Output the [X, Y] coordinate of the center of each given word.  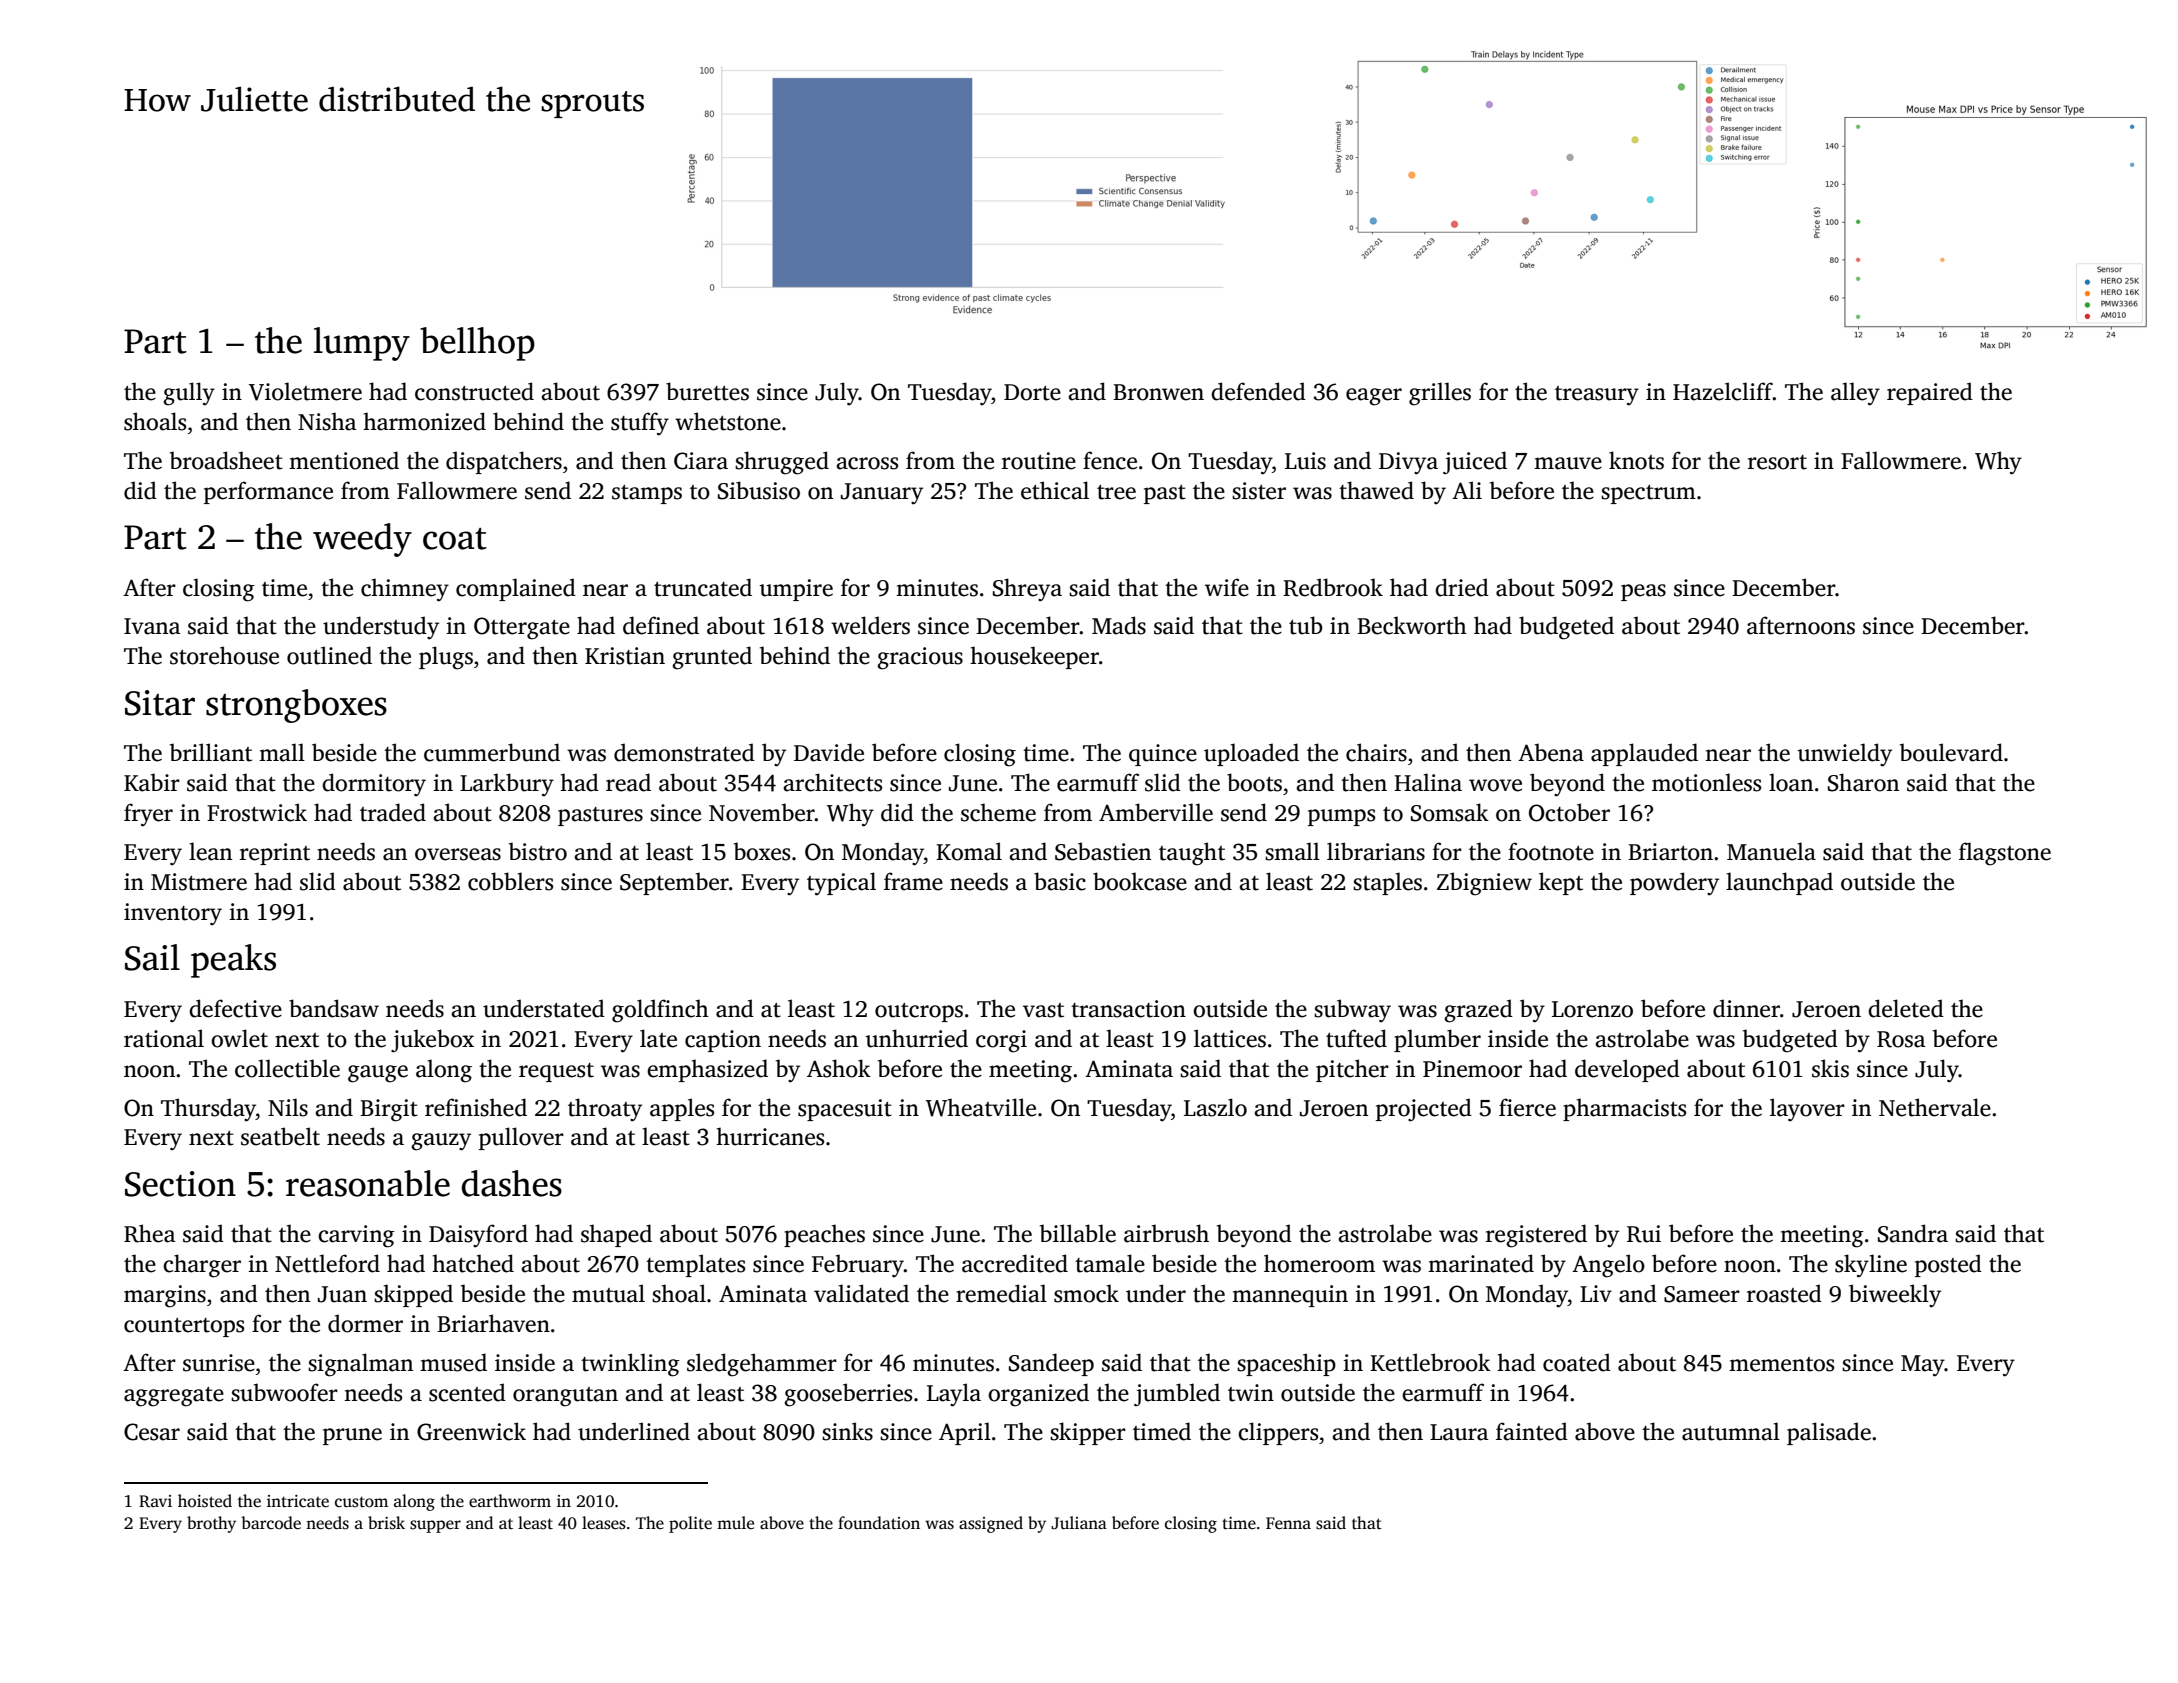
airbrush [1166, 1233]
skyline [1871, 1266]
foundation [879, 1523]
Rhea [150, 1233]
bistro [538, 851]
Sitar [160, 703]
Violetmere [305, 391]
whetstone [728, 421]
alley [1855, 394]
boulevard [1951, 752]
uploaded [1251, 754]
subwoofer [284, 1392]
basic [1060, 881]
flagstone [2005, 854]
